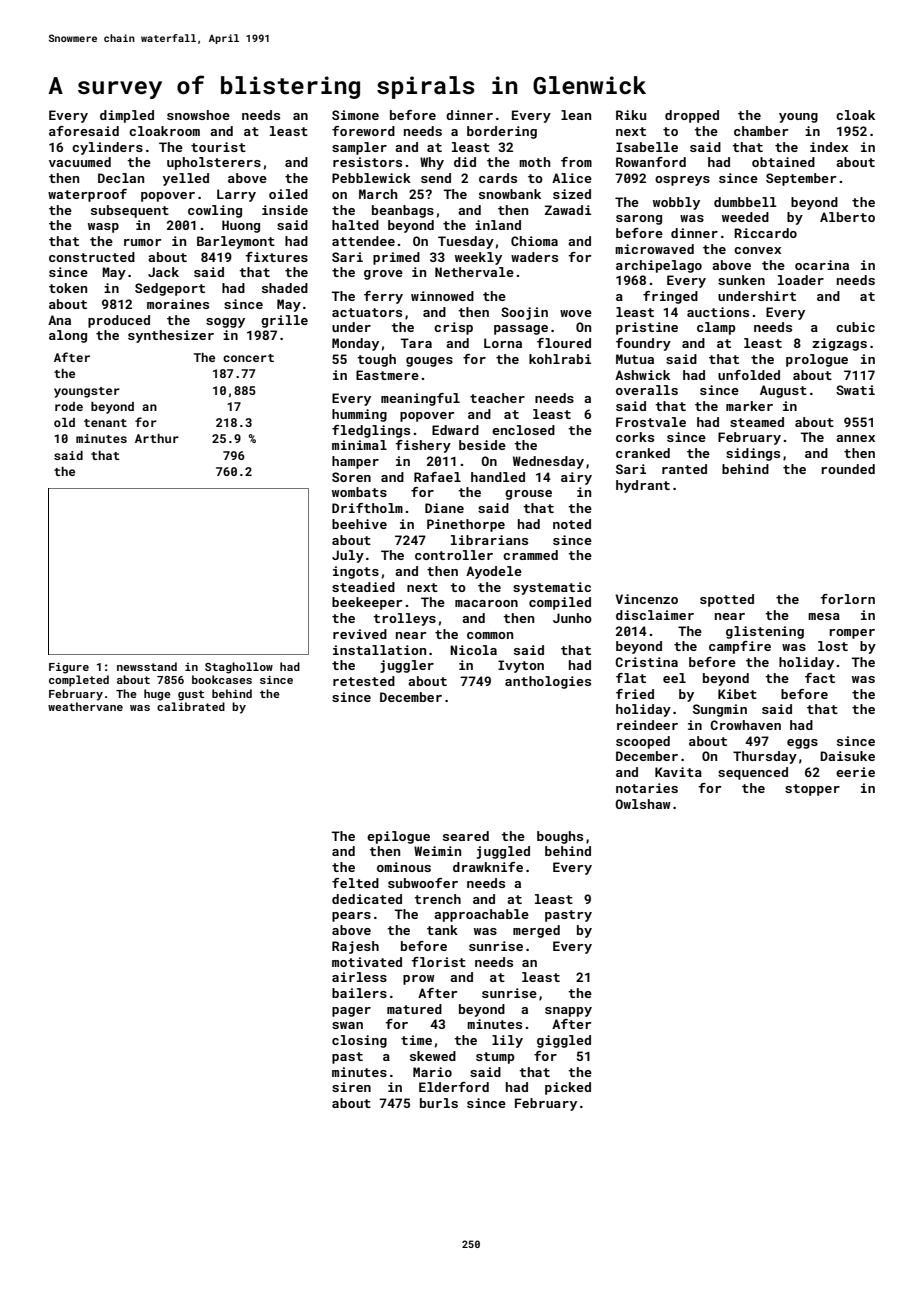 The width and height of the screenshot is (924, 1308). What do you see at coordinates (127, 116) in the screenshot?
I see `dimpled` at bounding box center [127, 116].
